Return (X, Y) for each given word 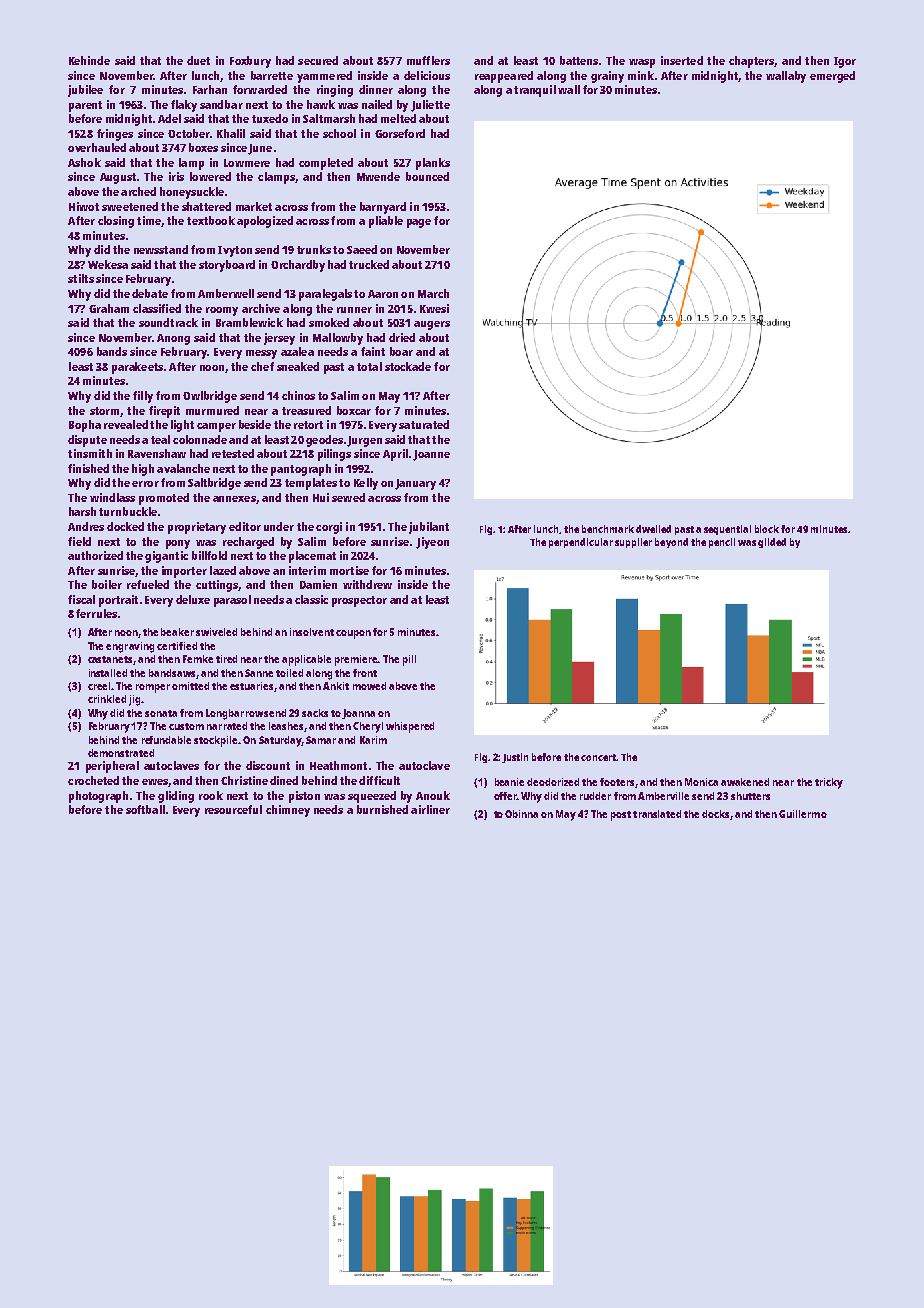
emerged (832, 77)
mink (641, 75)
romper (153, 688)
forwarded (260, 89)
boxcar (354, 410)
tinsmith (90, 453)
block (767, 529)
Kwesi (434, 308)
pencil (722, 543)
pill (409, 660)
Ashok (84, 162)
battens (579, 60)
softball (145, 809)
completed (326, 164)
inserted (682, 60)
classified (157, 308)
